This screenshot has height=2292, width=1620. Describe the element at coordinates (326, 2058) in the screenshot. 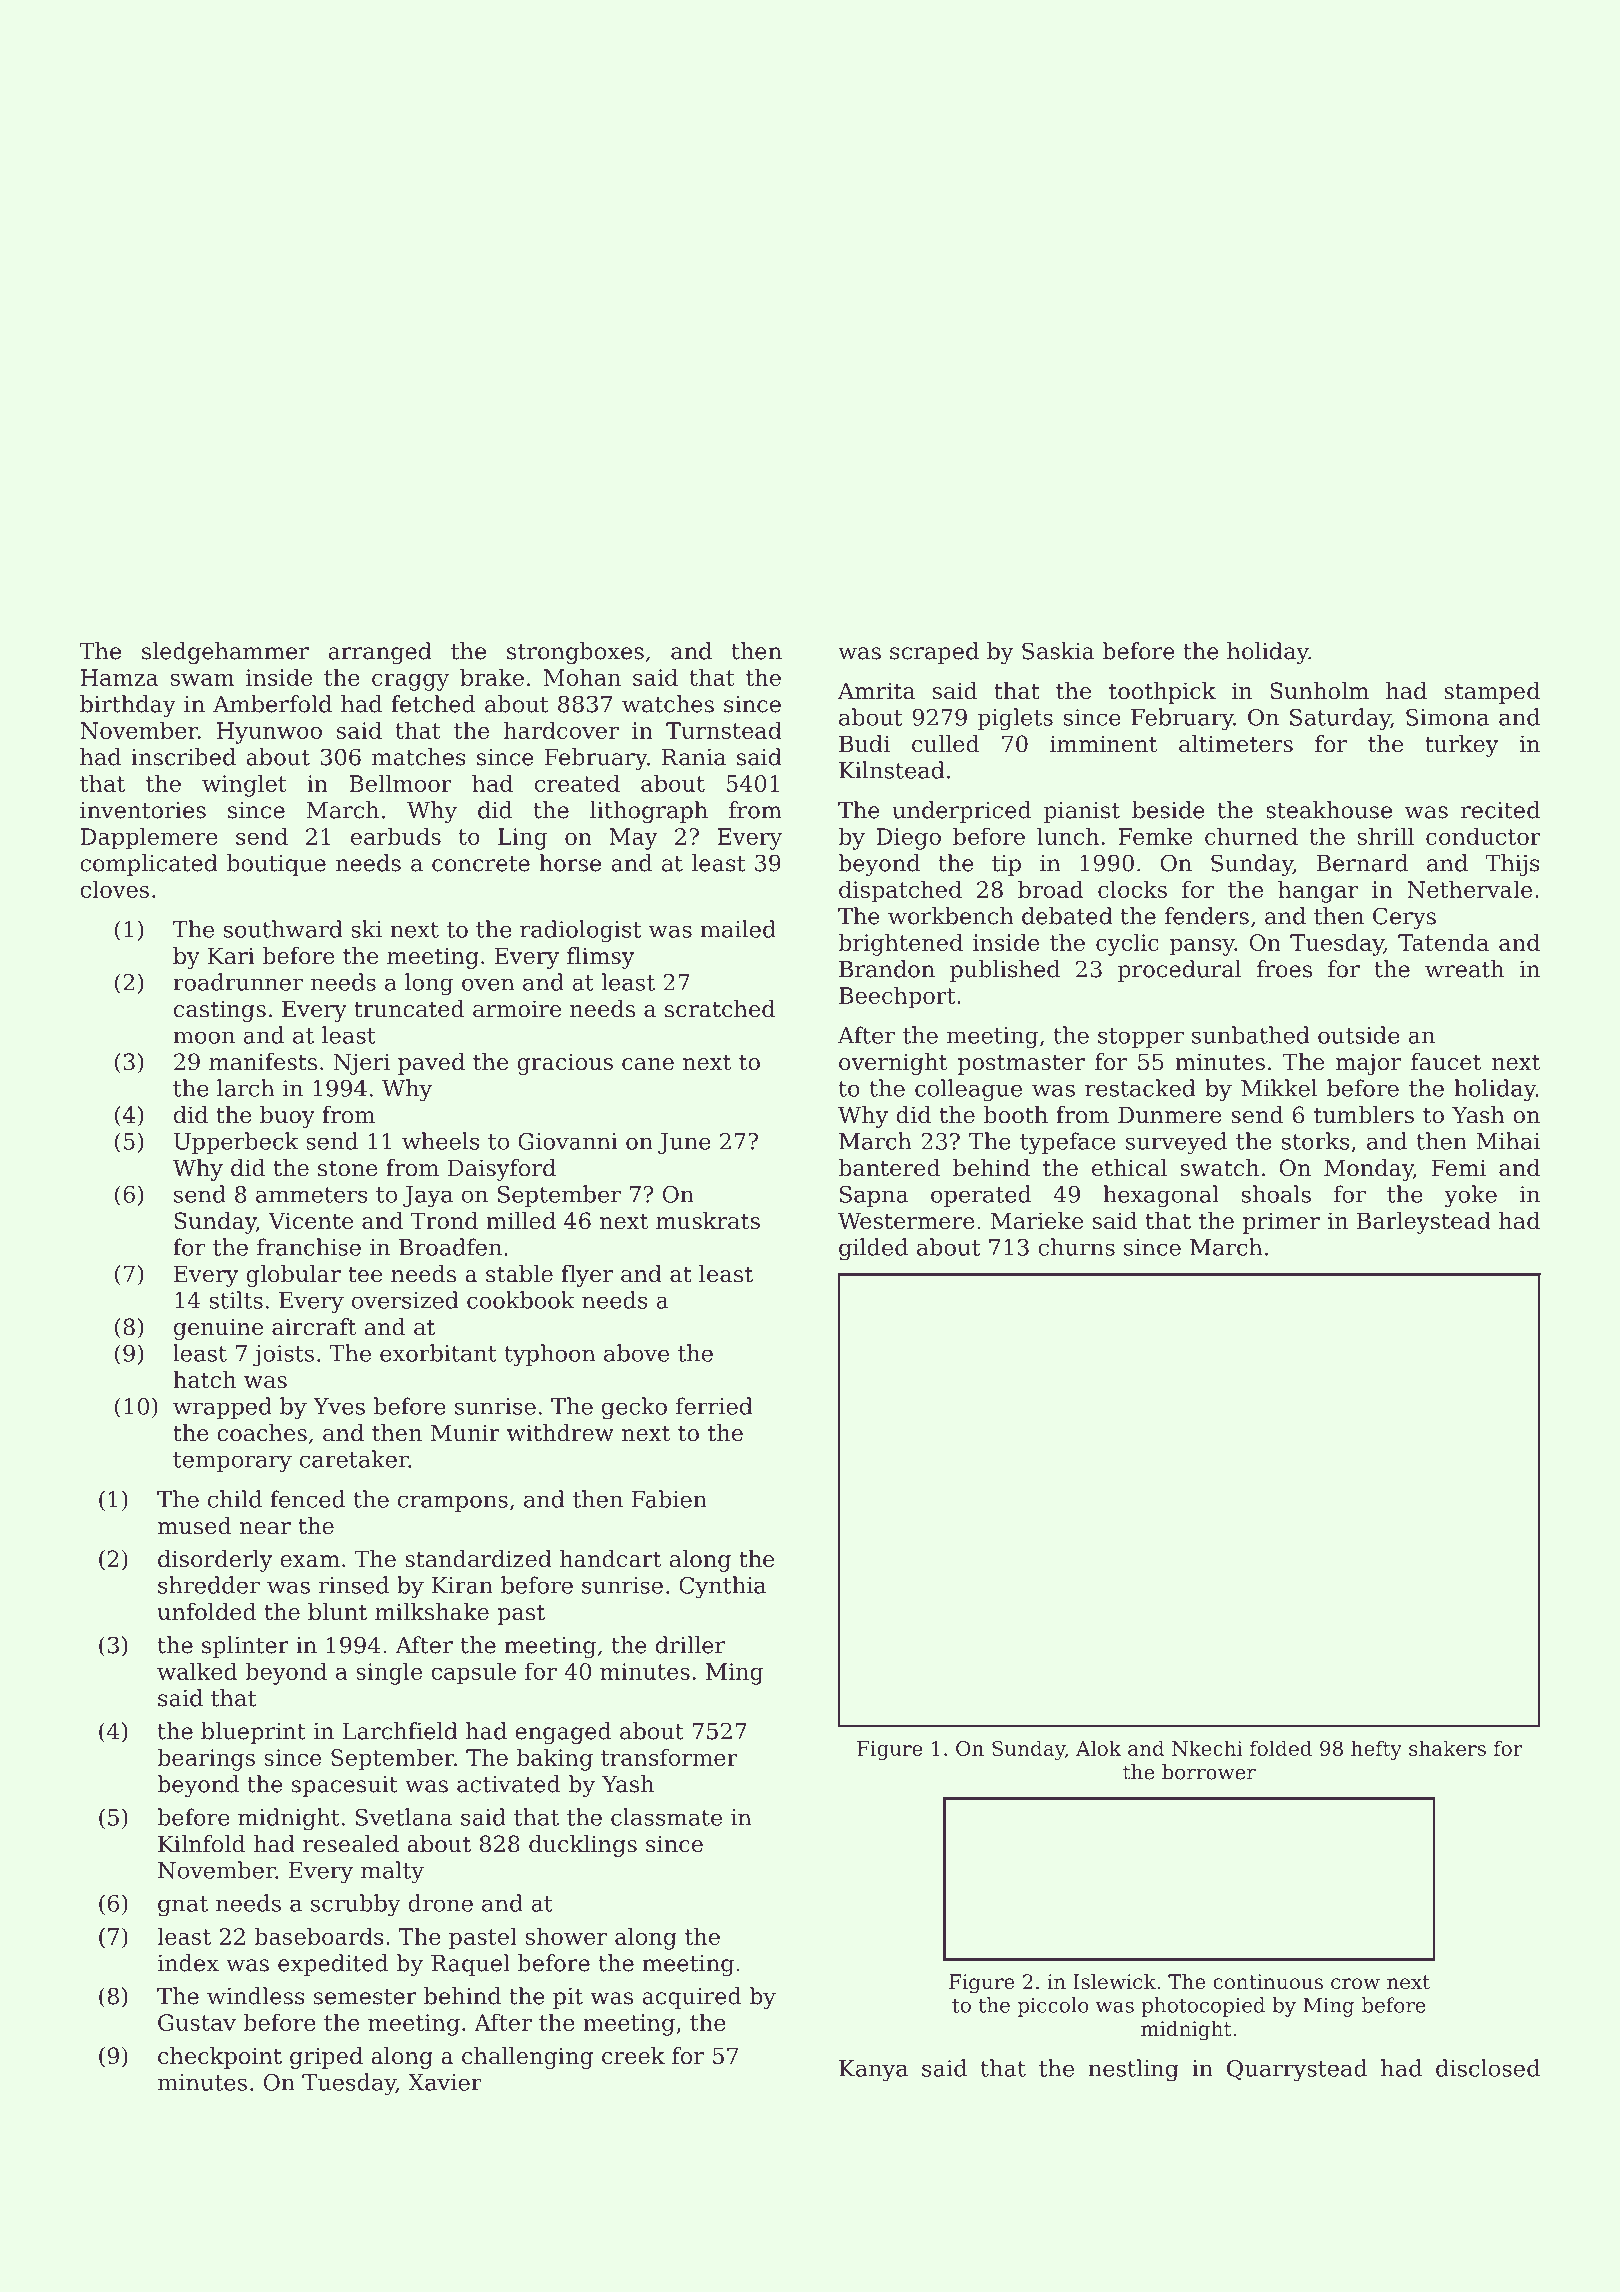

I see `griped` at that location.
